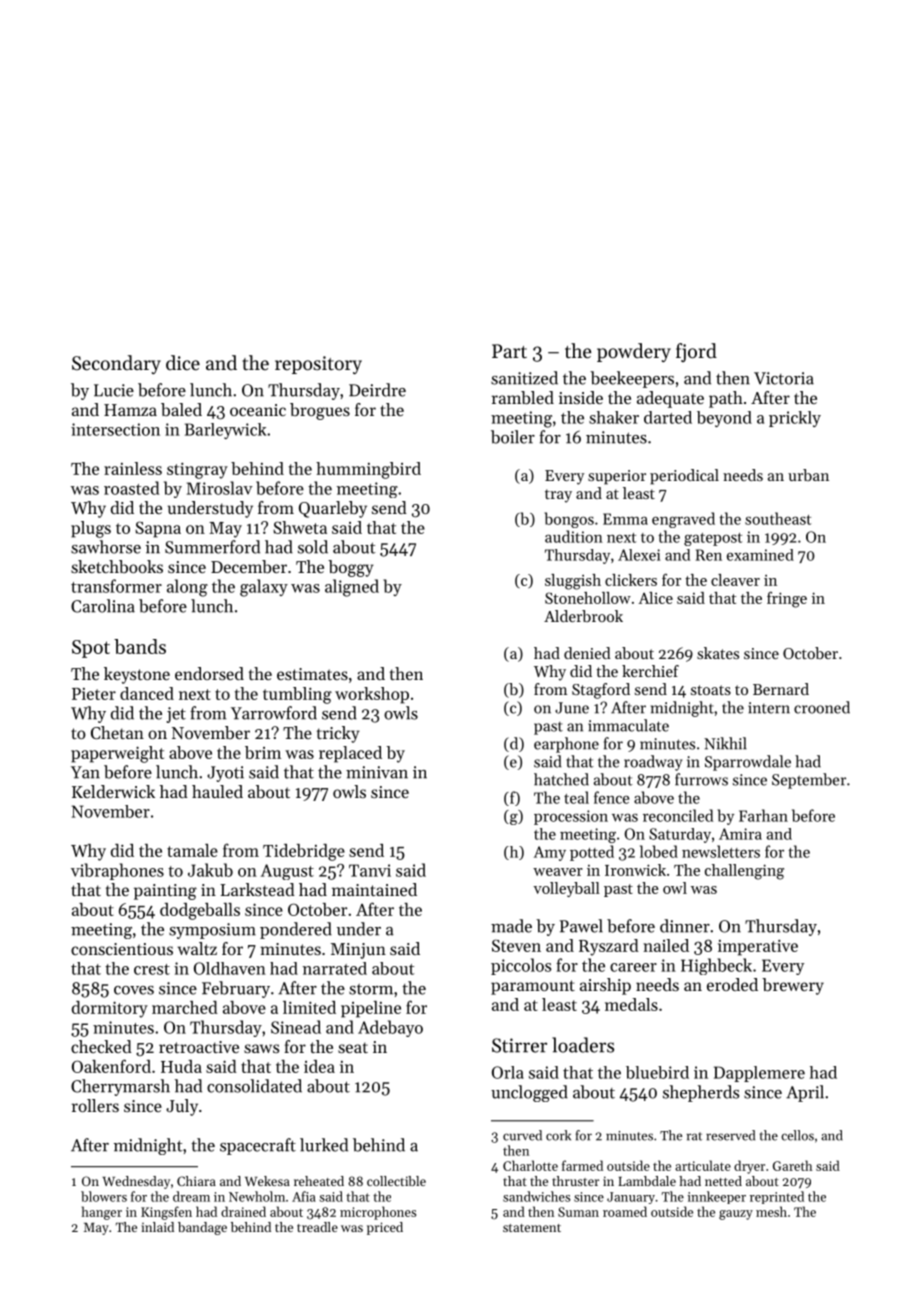 The width and height of the document is (924, 1311). I want to click on gauzy, so click(736, 1215).
